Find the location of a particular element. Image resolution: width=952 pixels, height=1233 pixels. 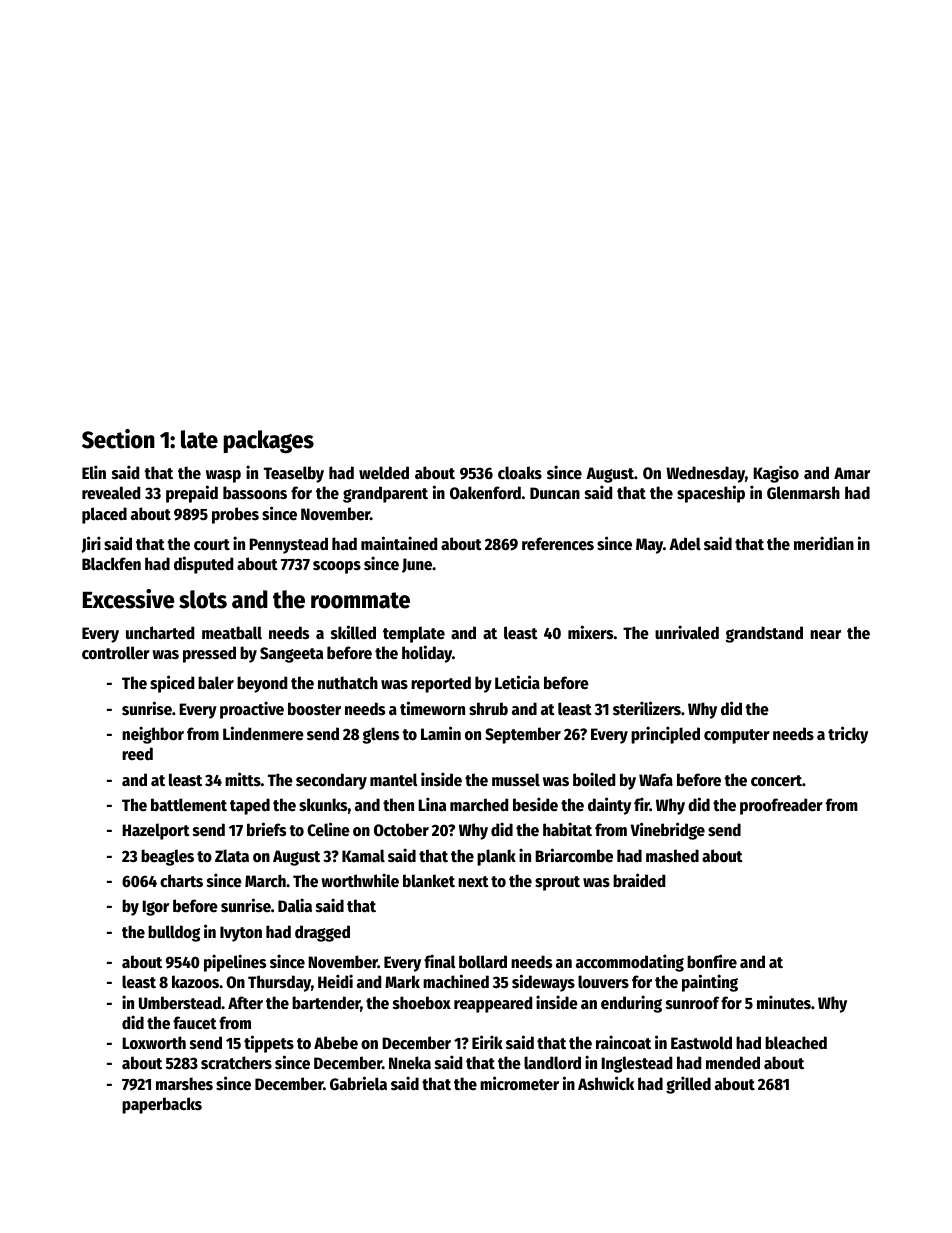

grandparent is located at coordinates (385, 494).
